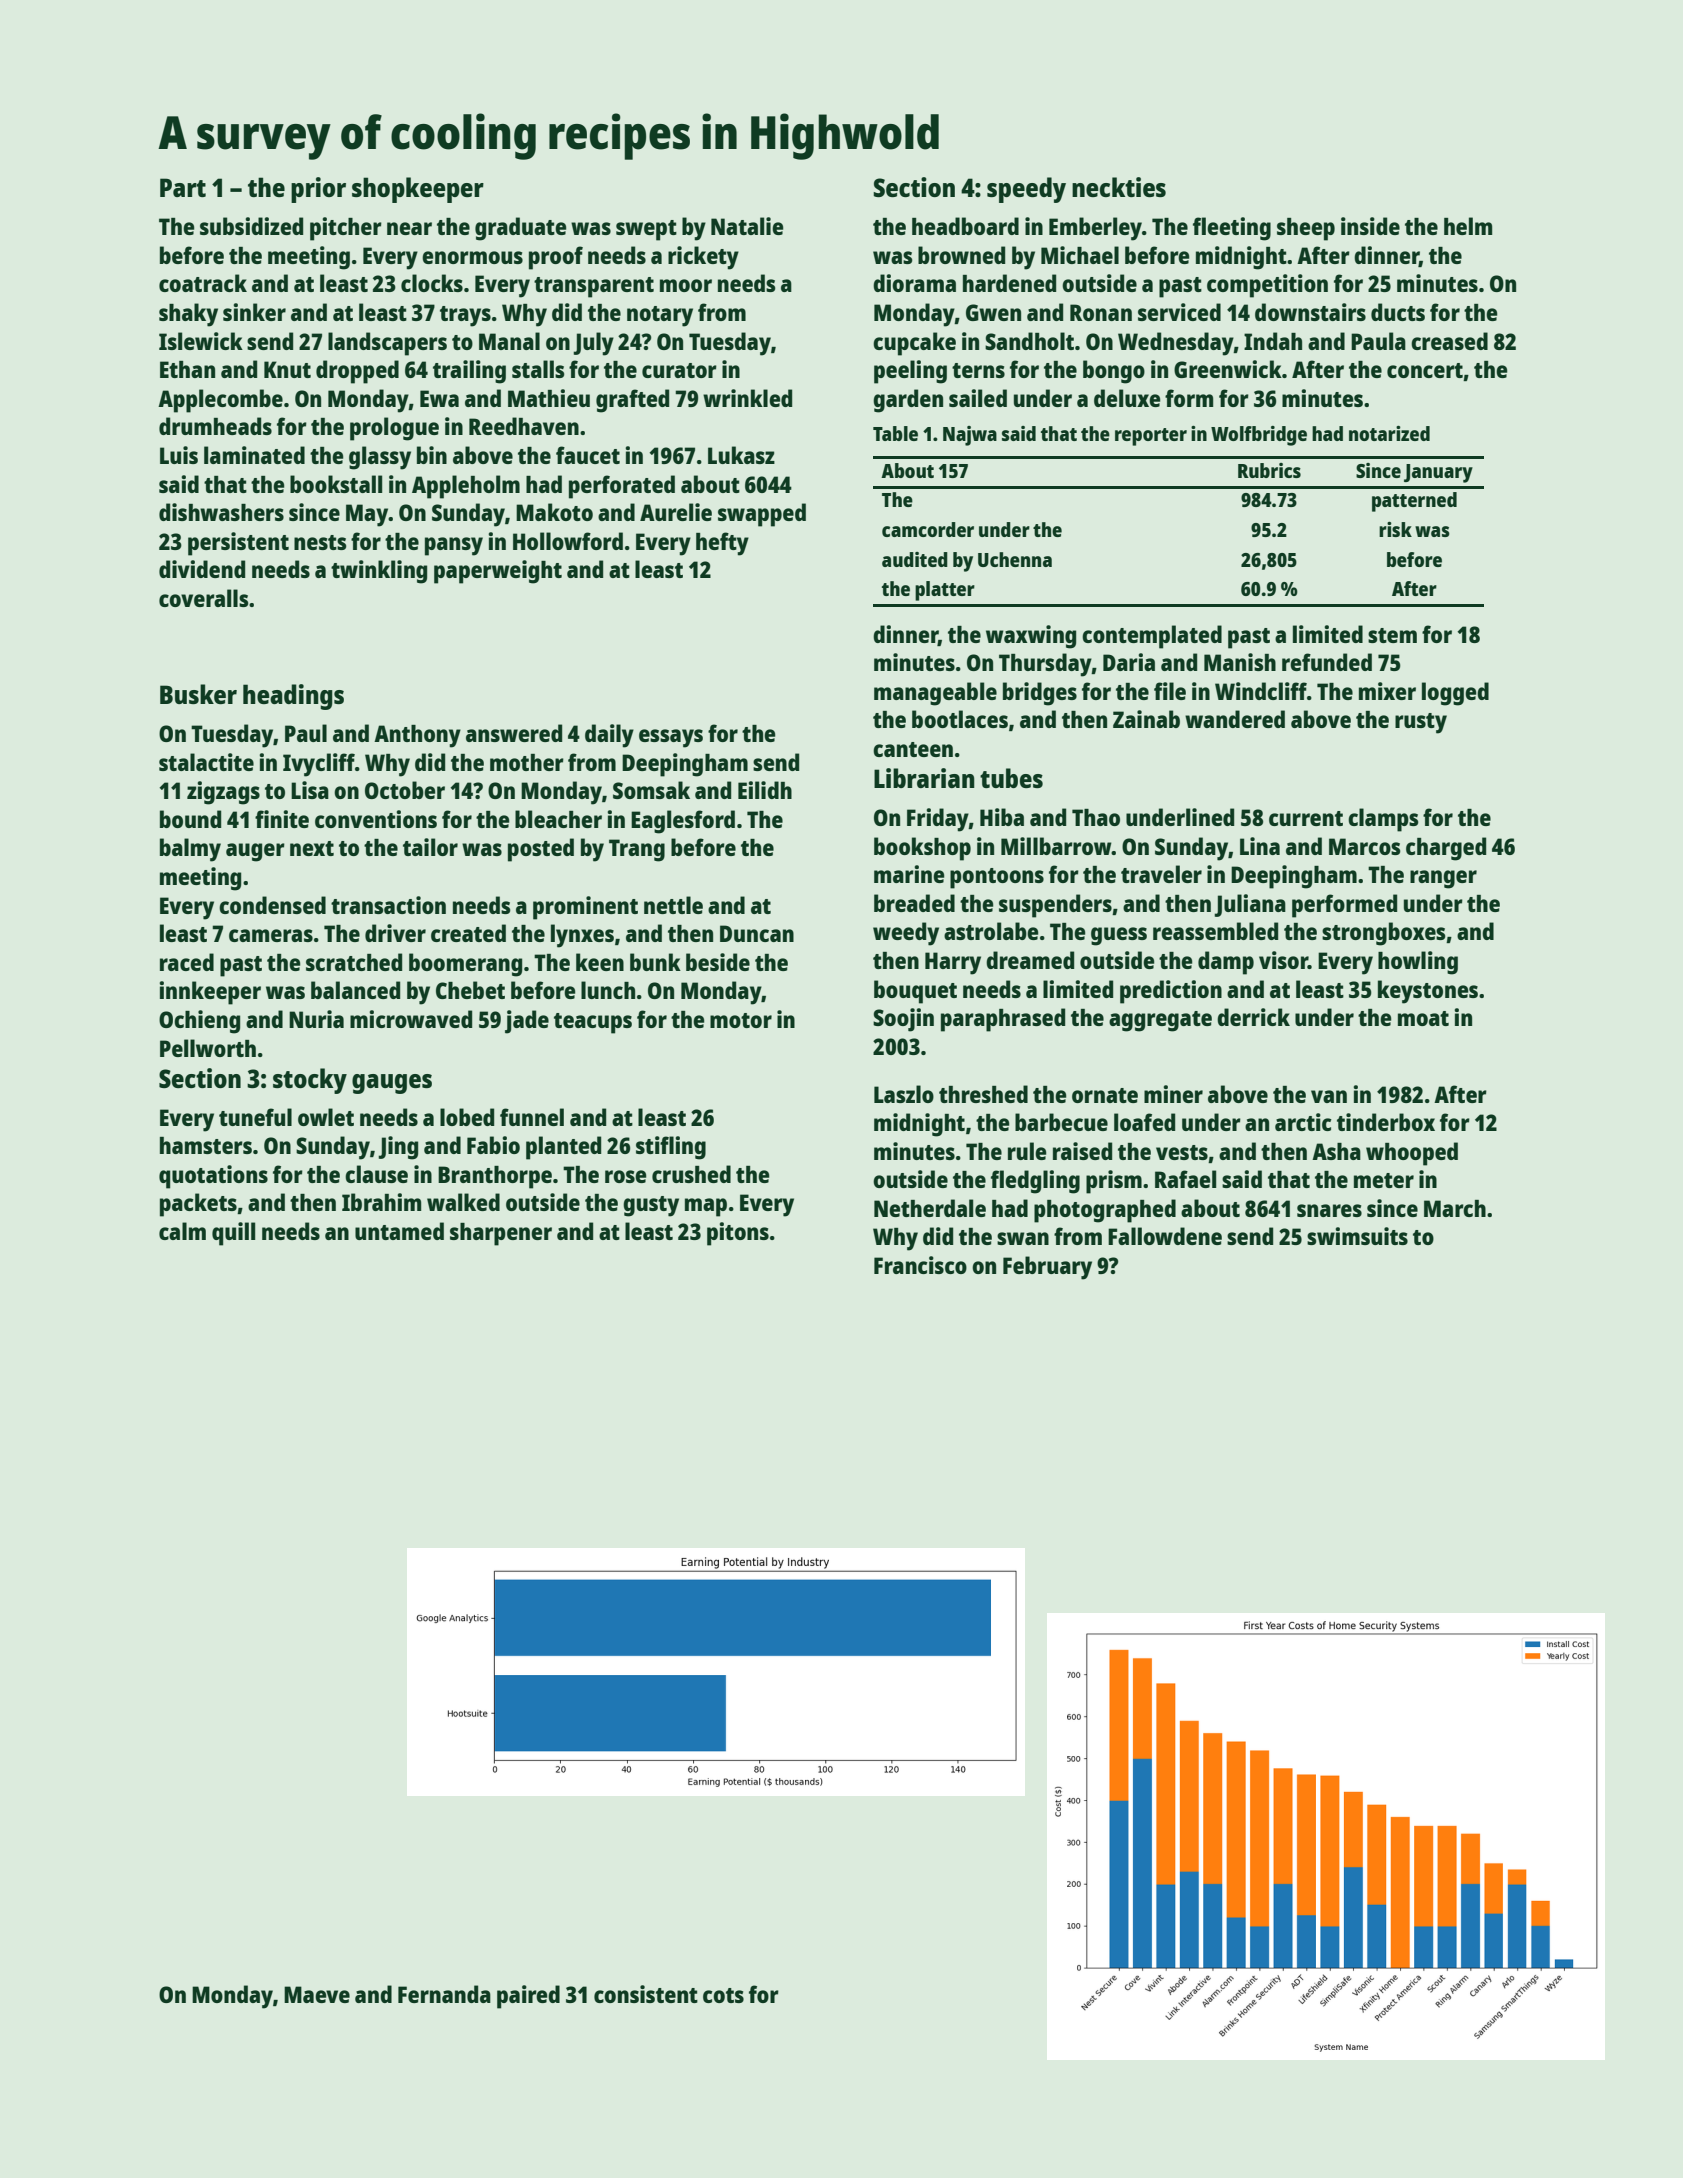  I want to click on charged, so click(1446, 849).
